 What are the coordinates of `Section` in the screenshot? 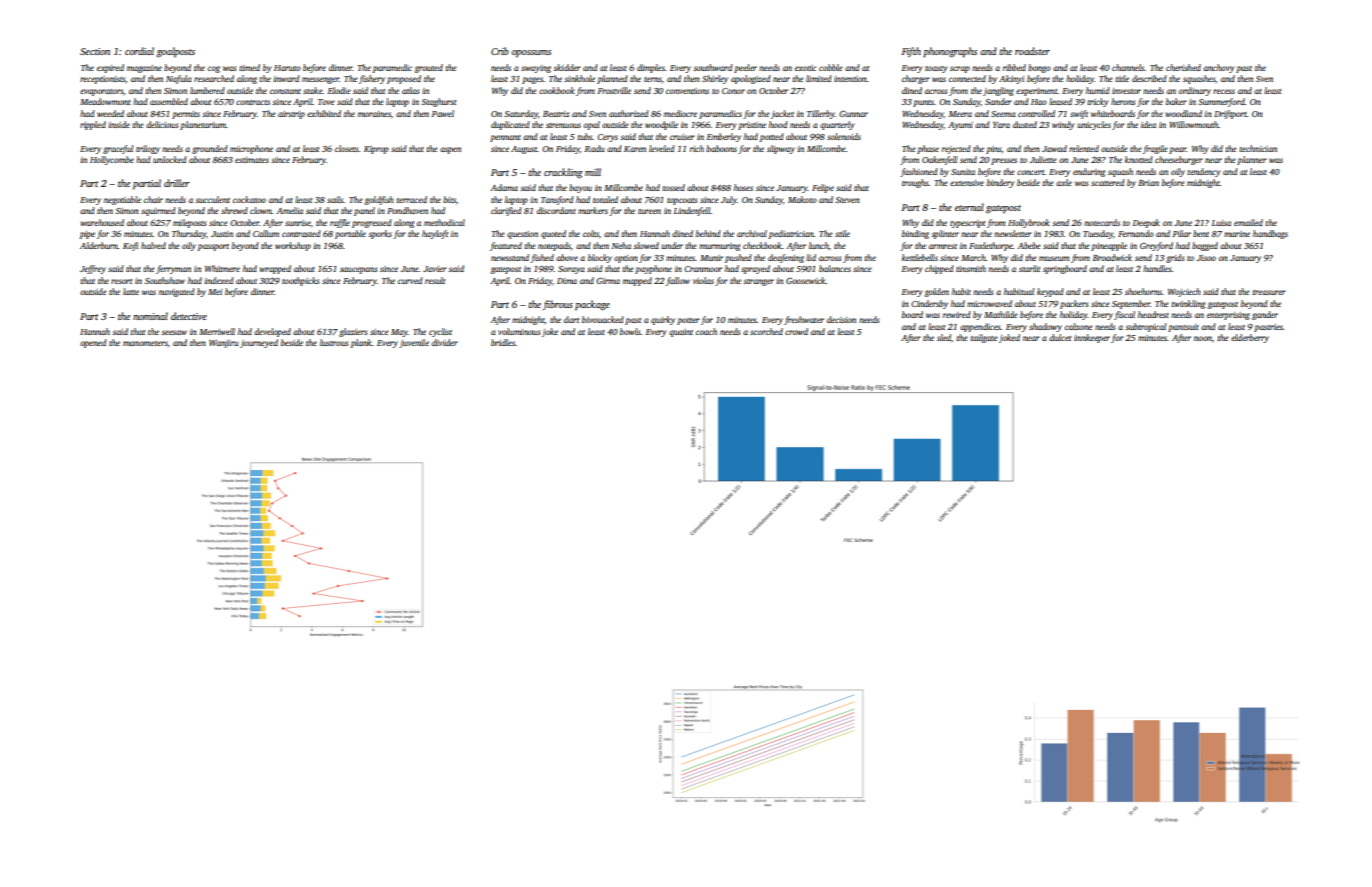 It's located at (95, 51).
